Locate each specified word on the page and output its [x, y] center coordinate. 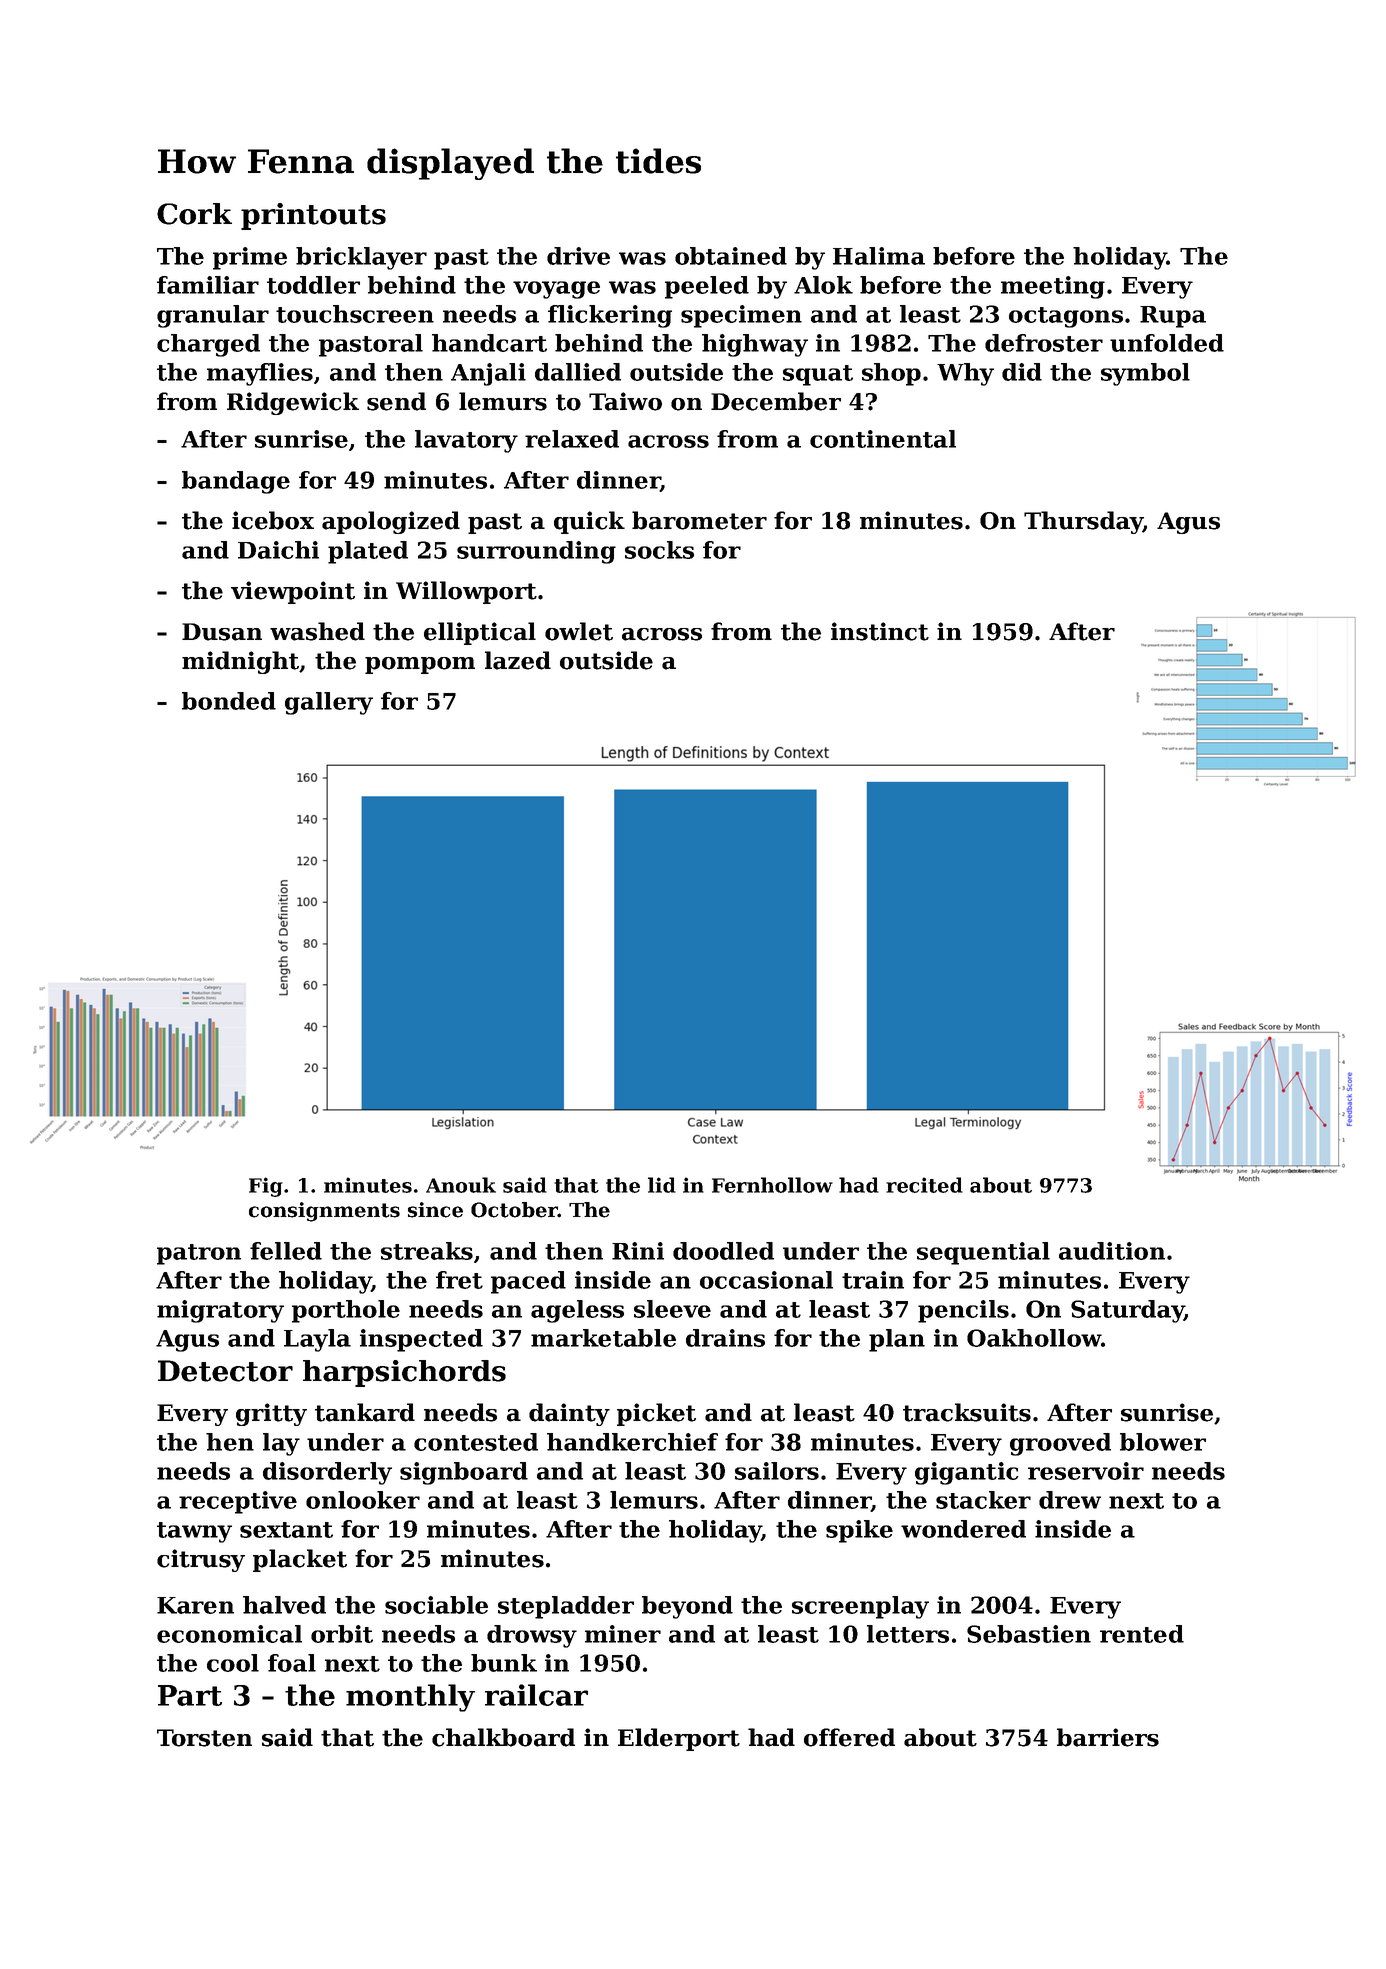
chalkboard [503, 1737]
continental [883, 439]
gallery [329, 703]
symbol [1145, 374]
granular [213, 316]
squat [818, 375]
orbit [342, 1634]
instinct [880, 631]
